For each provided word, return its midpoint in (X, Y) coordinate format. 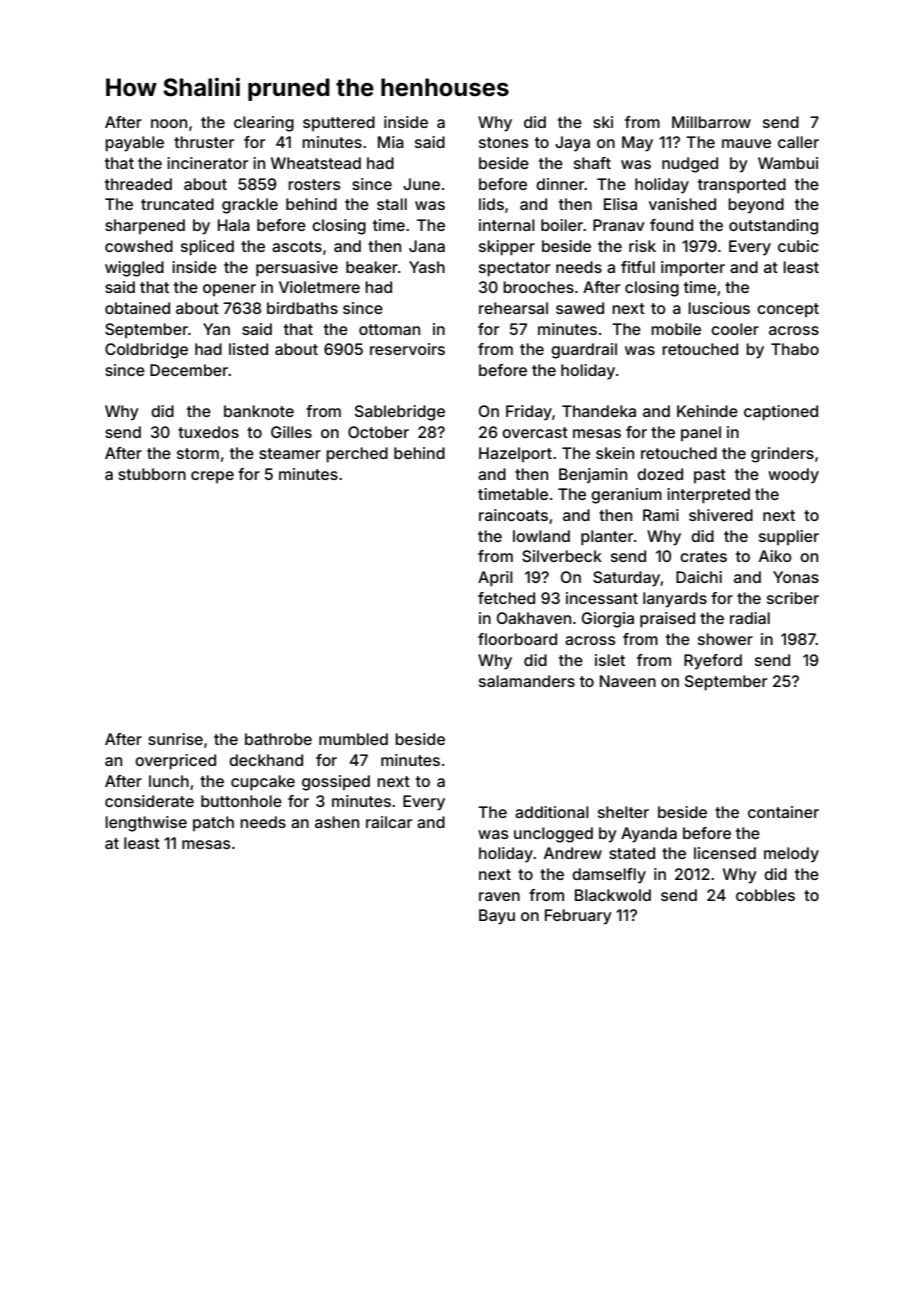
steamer (290, 453)
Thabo (795, 349)
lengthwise (146, 824)
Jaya (572, 144)
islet (610, 660)
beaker (372, 267)
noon (169, 123)
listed (248, 349)
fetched (506, 598)
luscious (719, 308)
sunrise (175, 739)
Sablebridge (400, 413)
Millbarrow (711, 122)
